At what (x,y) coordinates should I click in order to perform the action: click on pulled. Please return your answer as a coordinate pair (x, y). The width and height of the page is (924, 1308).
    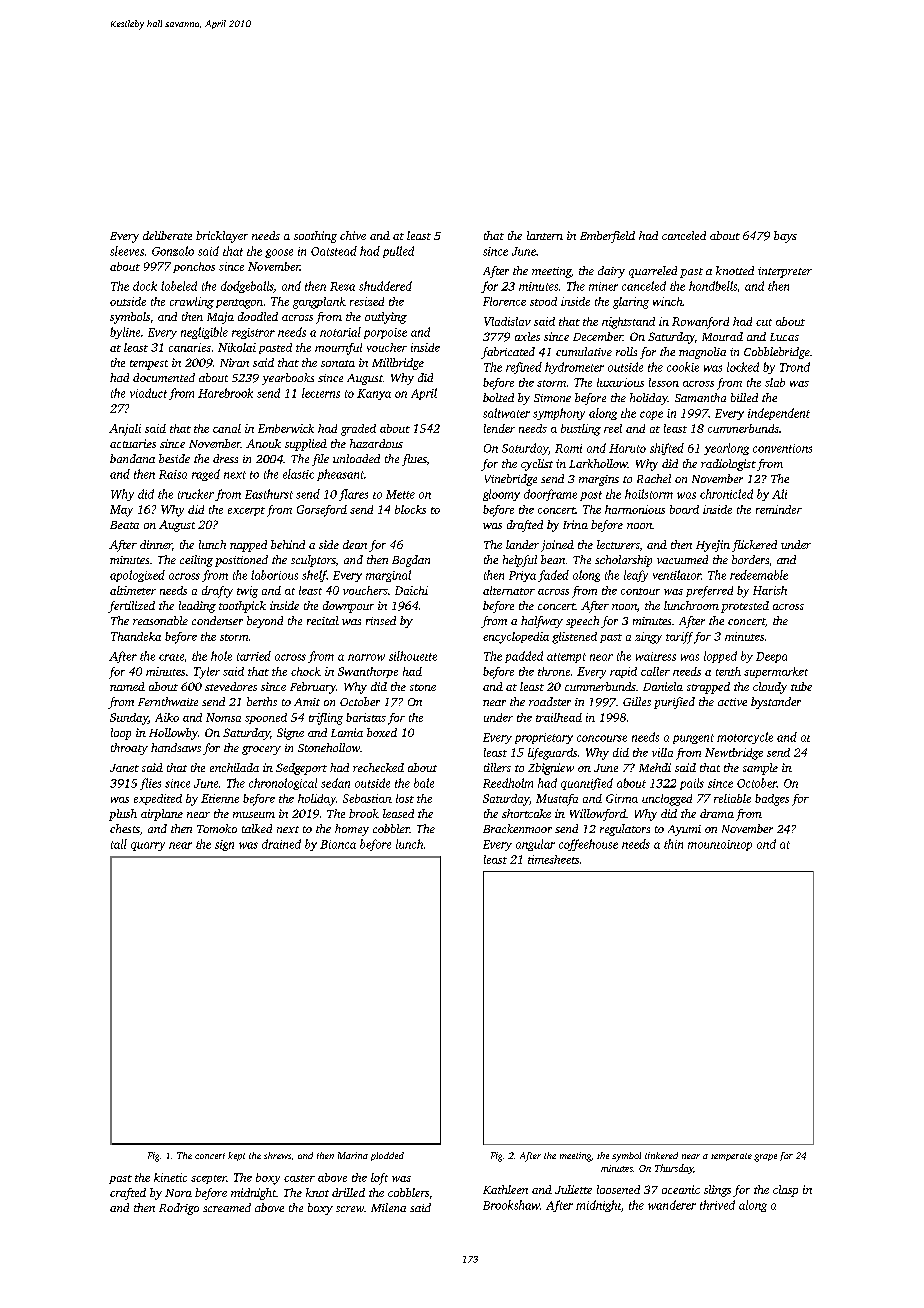
    Looking at the image, I should click on (398, 252).
